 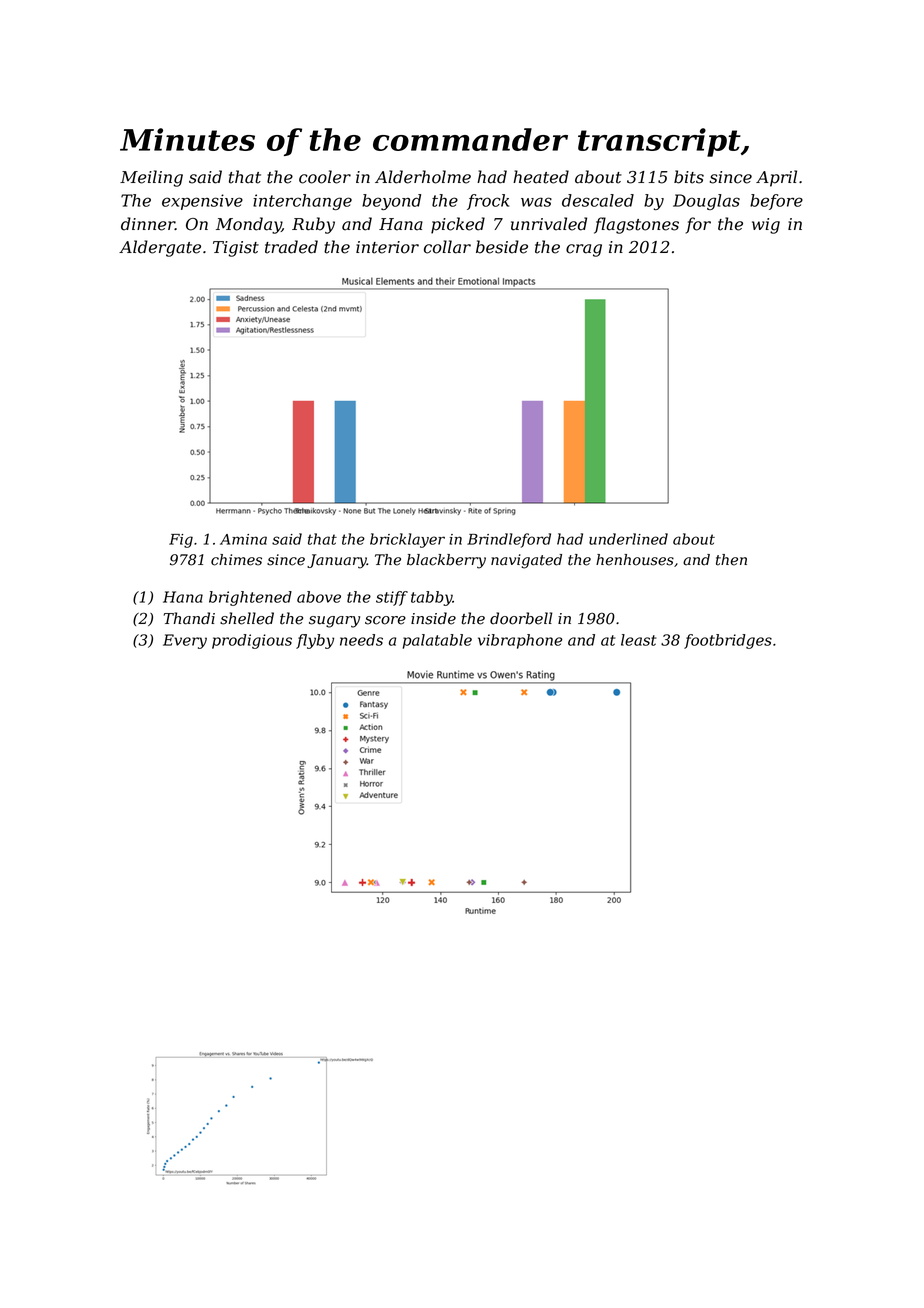 I want to click on Amina, so click(x=243, y=539).
